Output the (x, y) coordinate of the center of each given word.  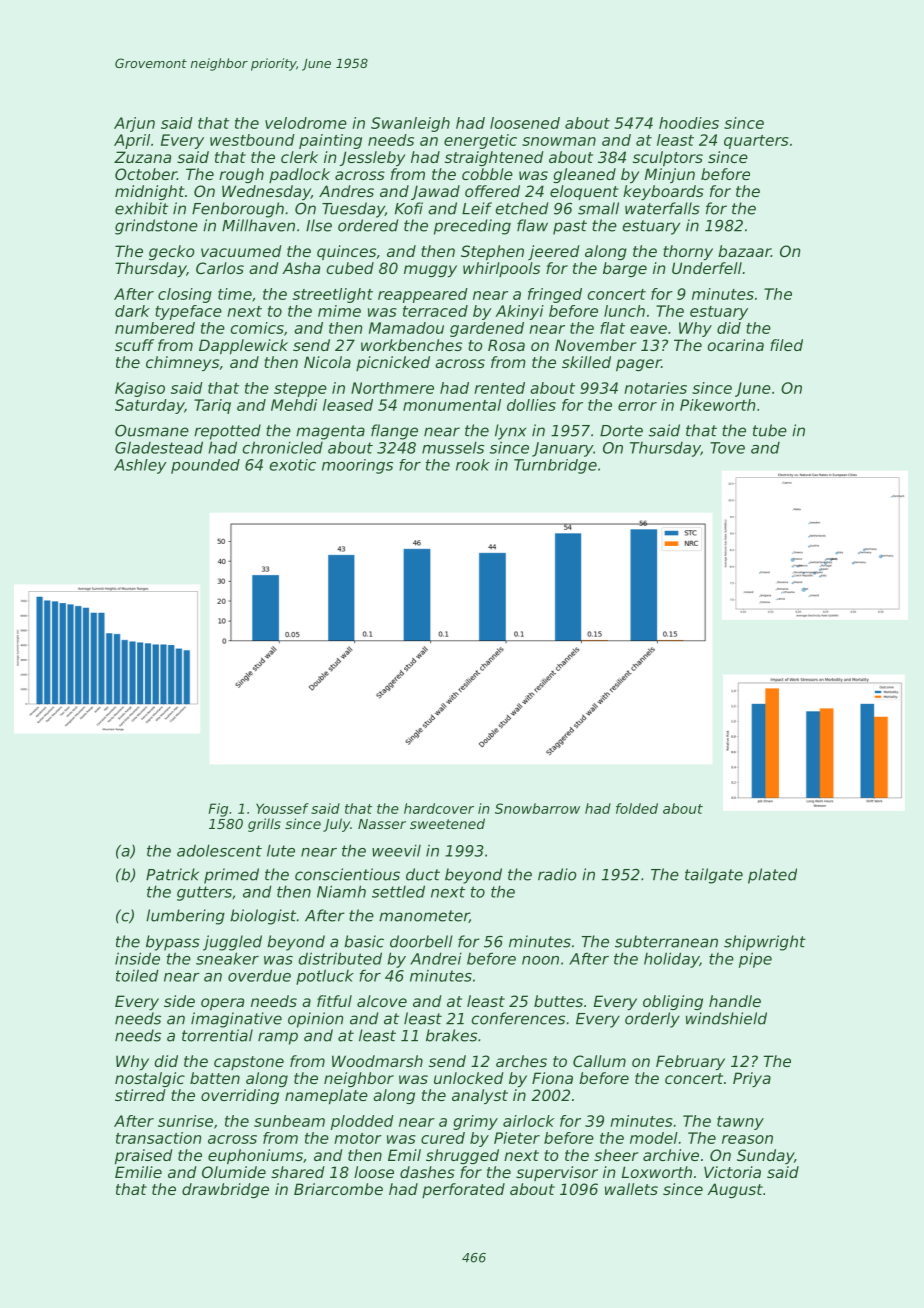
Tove (727, 448)
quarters (756, 142)
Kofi (409, 208)
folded (637, 808)
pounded (205, 466)
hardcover (439, 808)
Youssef (282, 808)
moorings (357, 466)
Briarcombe (338, 1189)
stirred (140, 1095)
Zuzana (142, 157)
